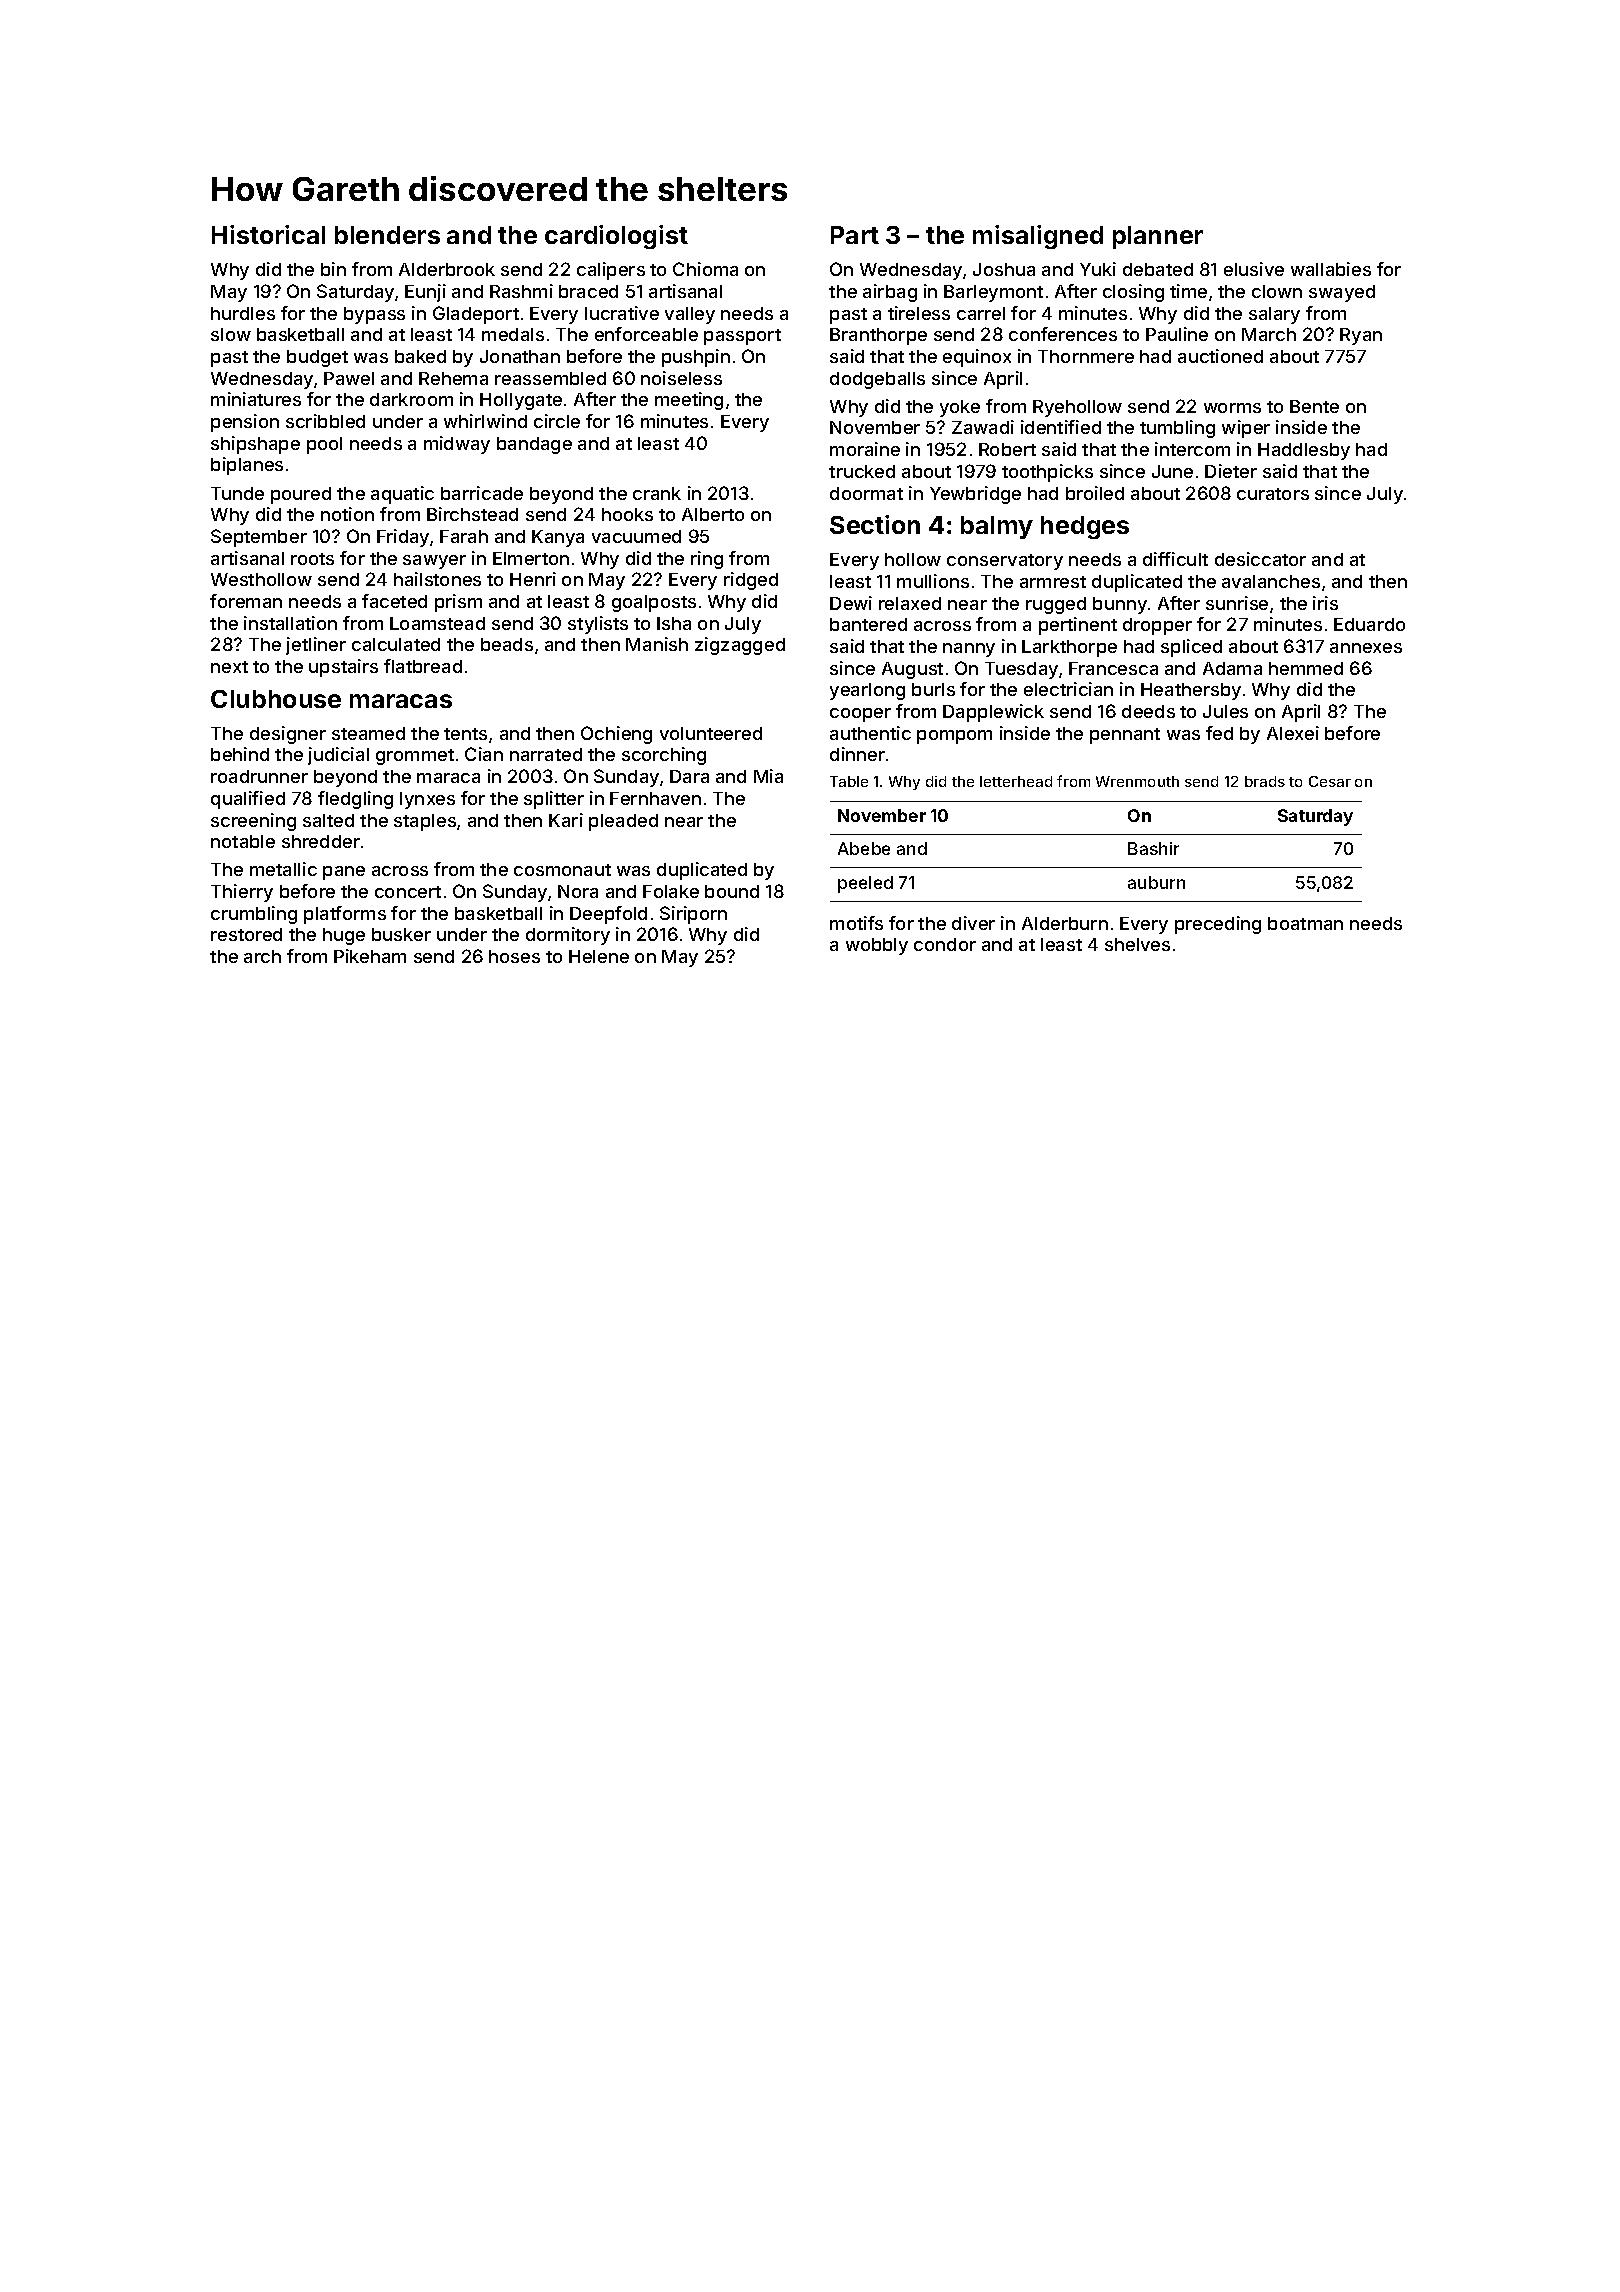 The width and height of the image is (1620, 2292). Describe the element at coordinates (370, 956) in the image. I see `Pikeham` at that location.
